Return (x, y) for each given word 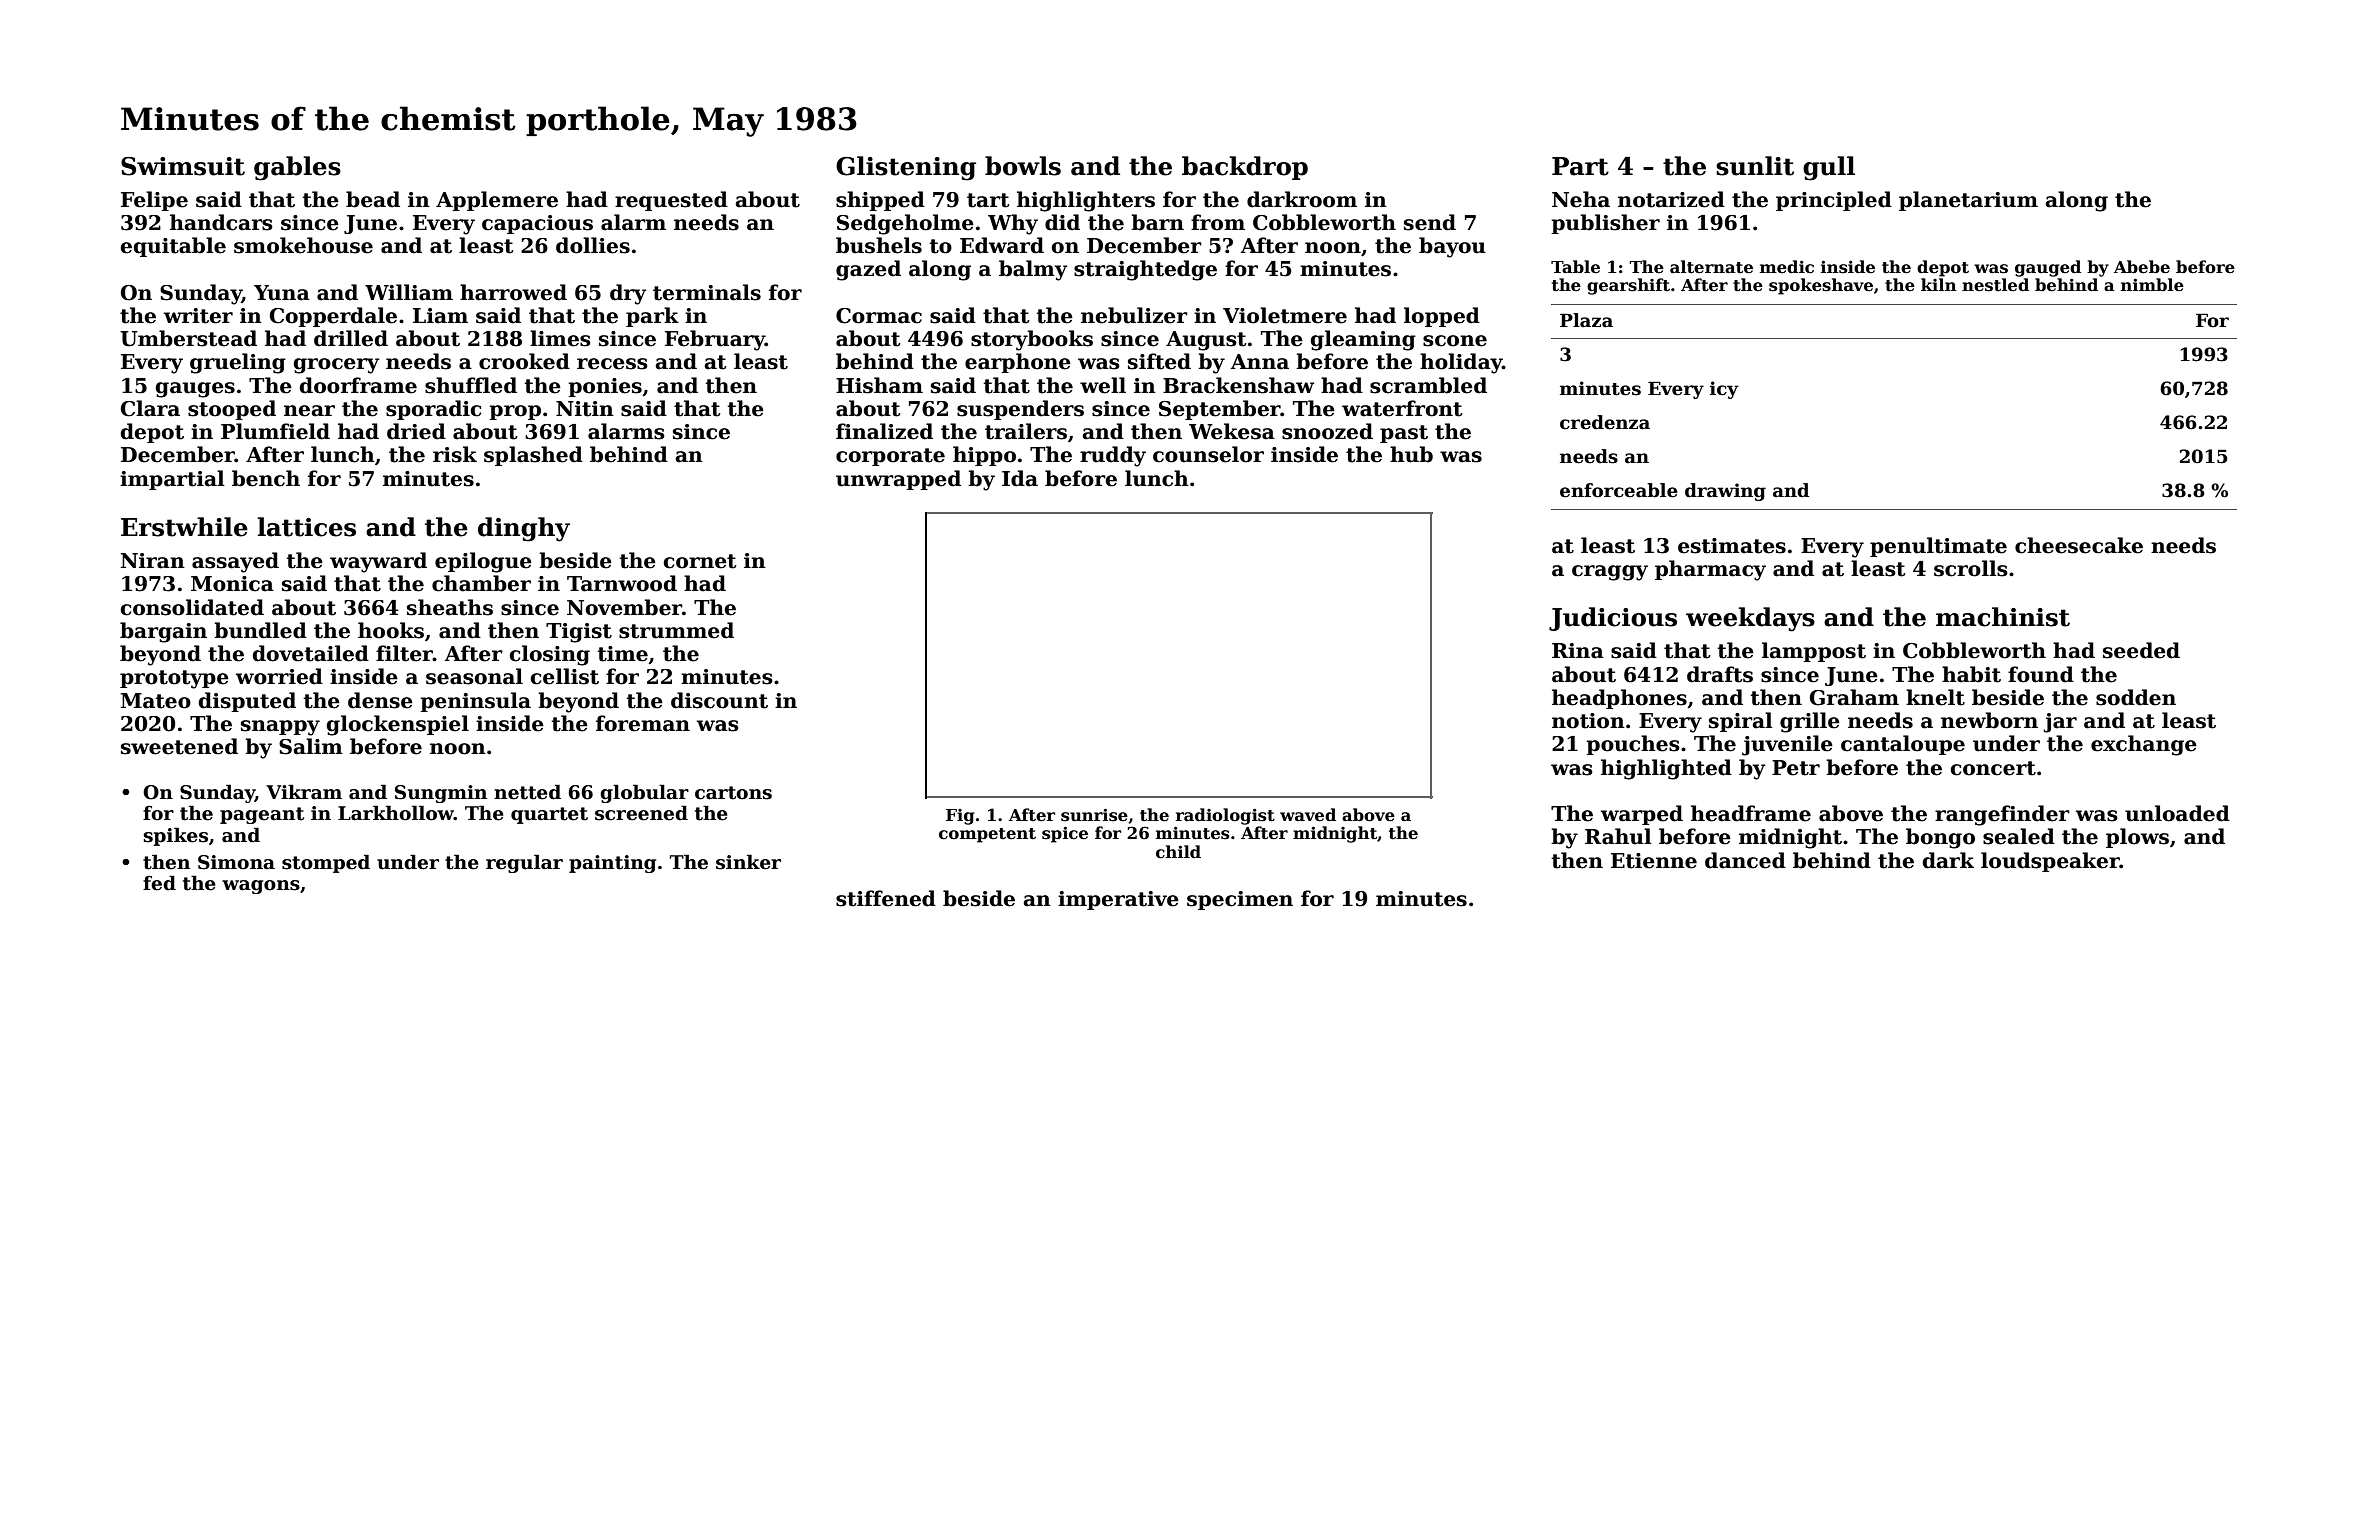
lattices (306, 527)
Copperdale (333, 317)
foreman (643, 723)
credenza (1605, 422)
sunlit (1755, 166)
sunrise (1094, 815)
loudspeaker (2050, 862)
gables (297, 168)
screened (641, 813)
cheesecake (2079, 545)
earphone (1018, 363)
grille (1810, 722)
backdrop (1245, 168)
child (1178, 852)
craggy (1610, 573)
